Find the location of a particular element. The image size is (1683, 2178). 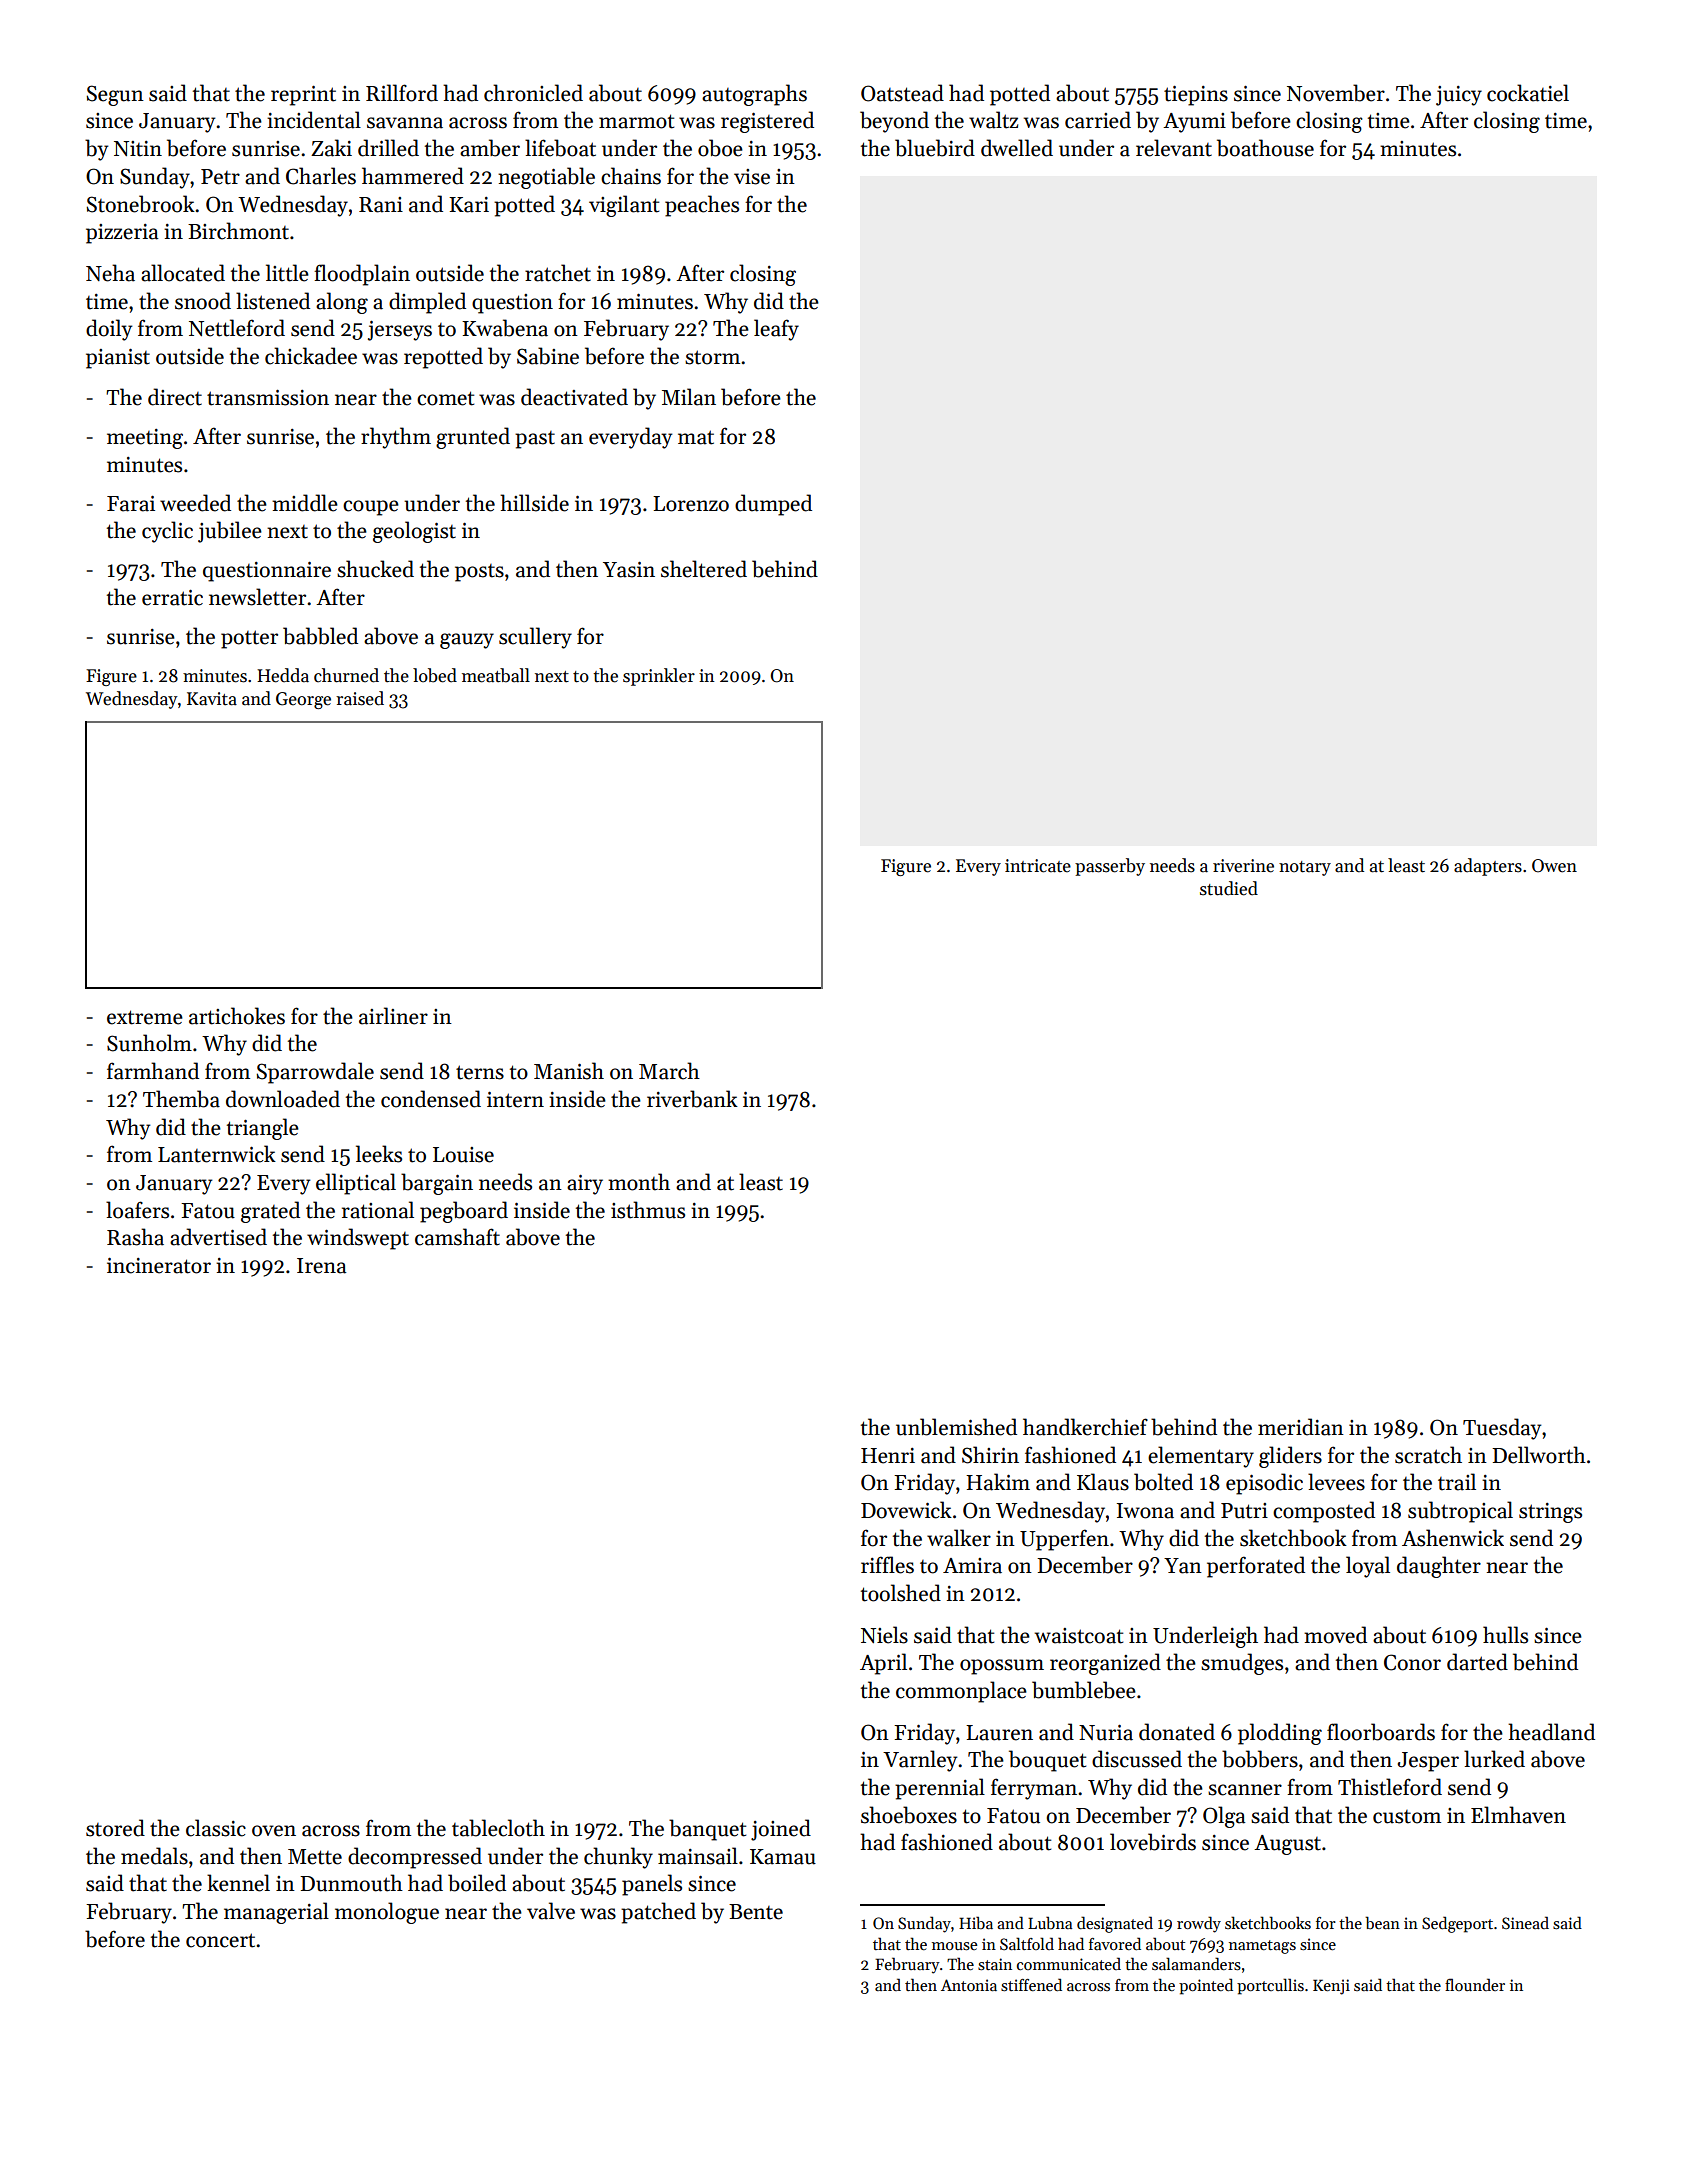

concert is located at coordinates (220, 1940).
